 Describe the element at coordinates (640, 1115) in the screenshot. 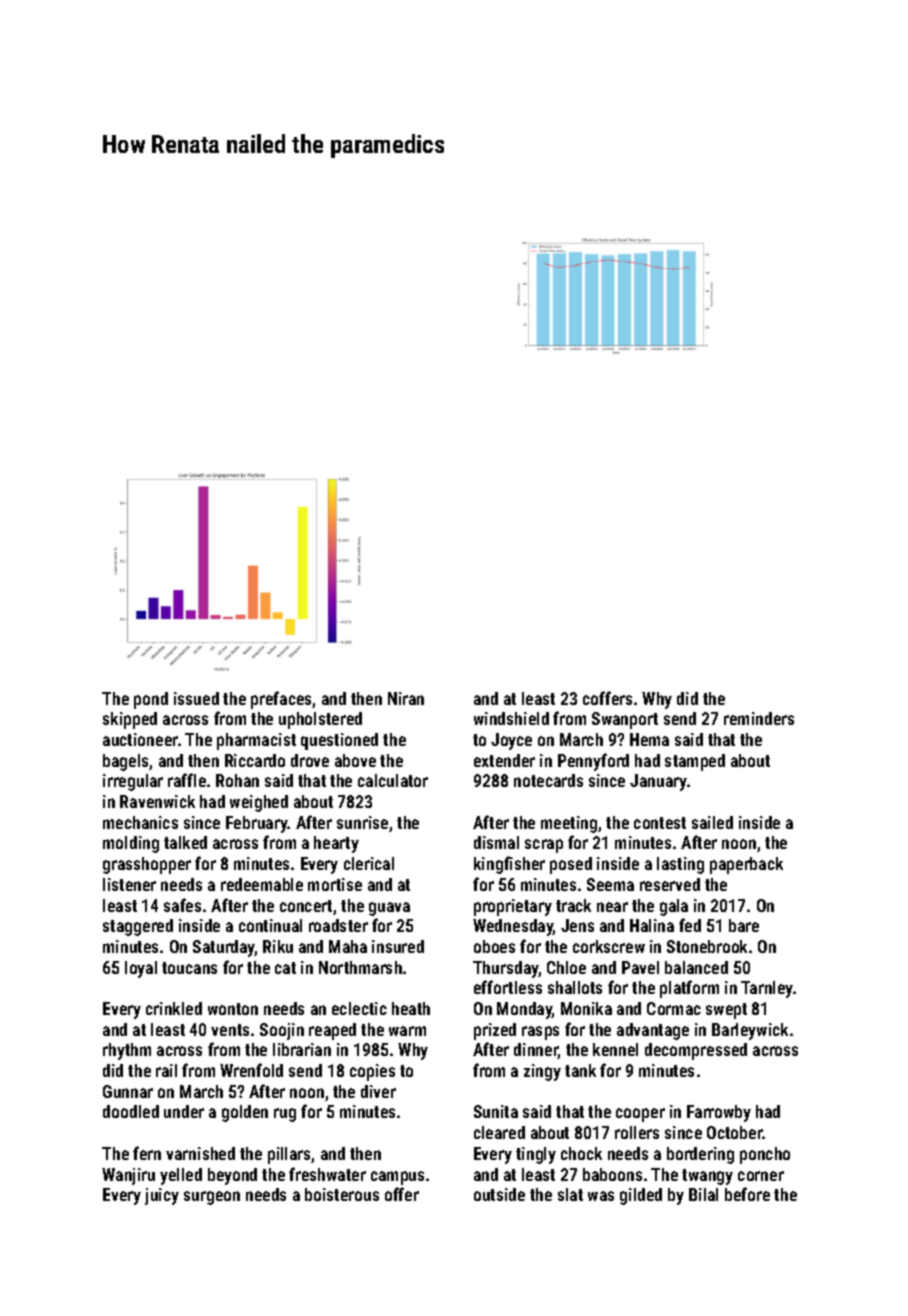

I see `cooper` at that location.
